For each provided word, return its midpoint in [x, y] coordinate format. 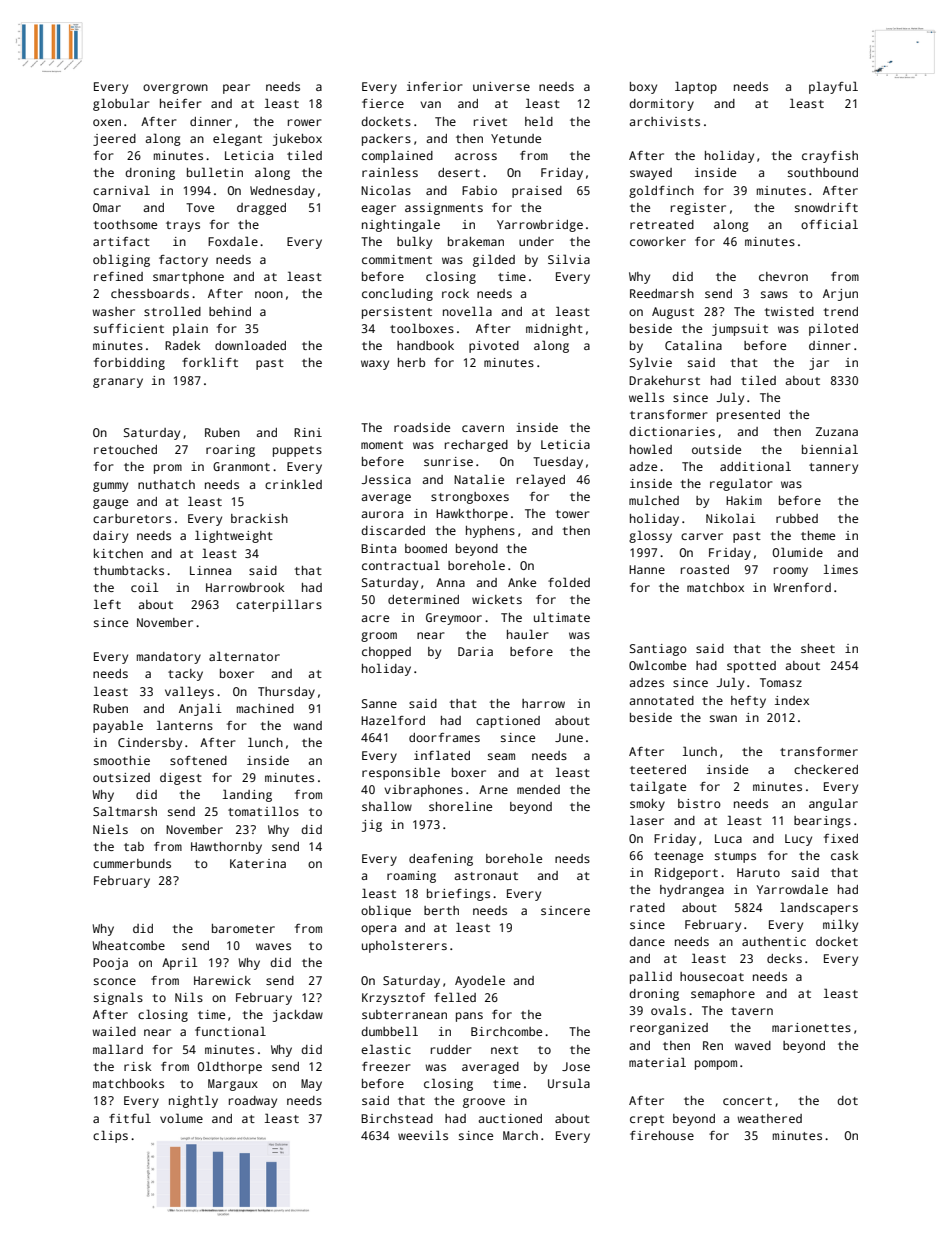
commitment [397, 259]
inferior [435, 86]
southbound [823, 172]
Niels [110, 829]
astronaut [486, 876]
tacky [185, 675]
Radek [182, 345]
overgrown [175, 89]
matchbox [715, 587]
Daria [475, 651]
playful [833, 87]
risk [137, 1066]
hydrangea [692, 891]
